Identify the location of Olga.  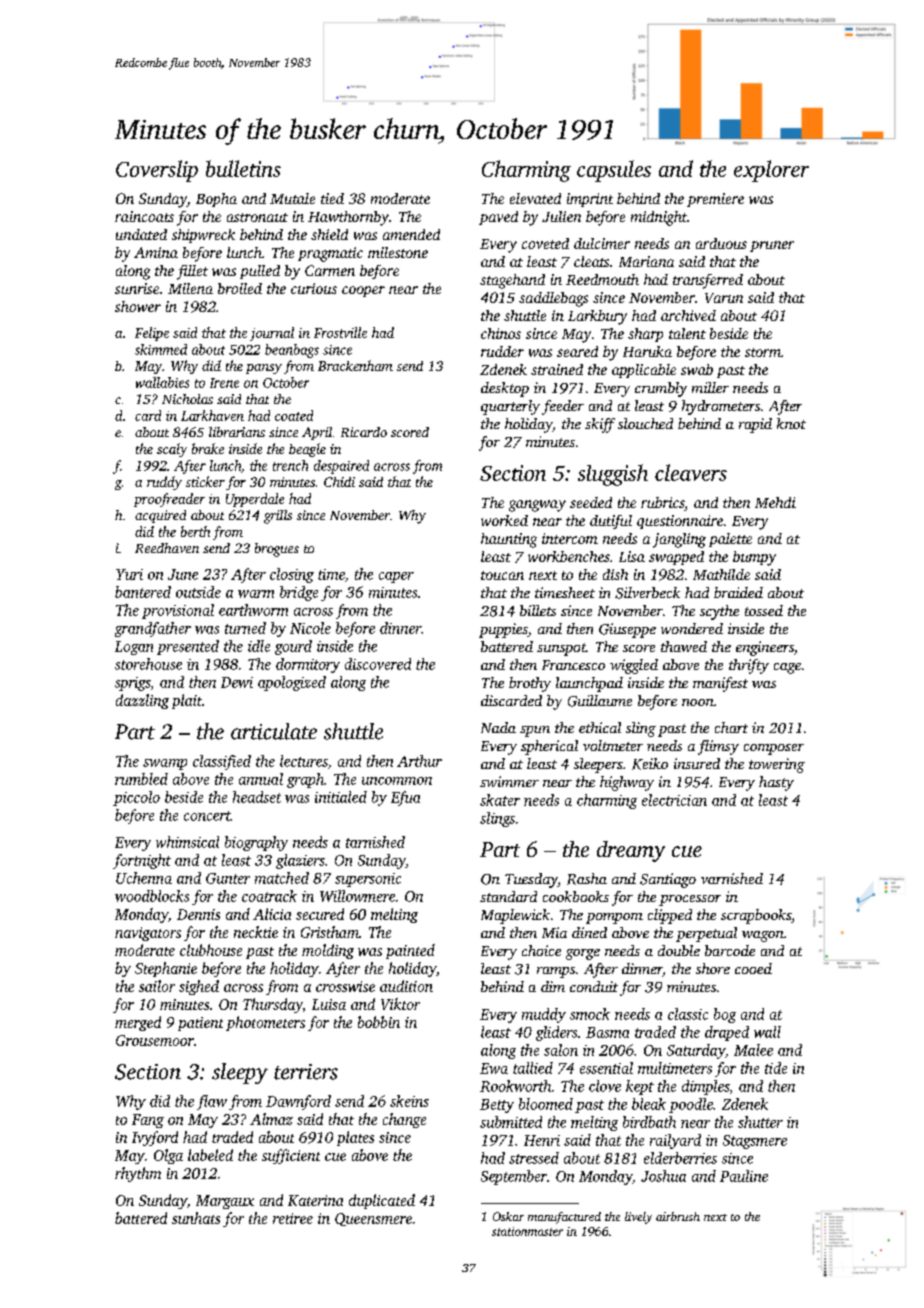
(168, 1156).
